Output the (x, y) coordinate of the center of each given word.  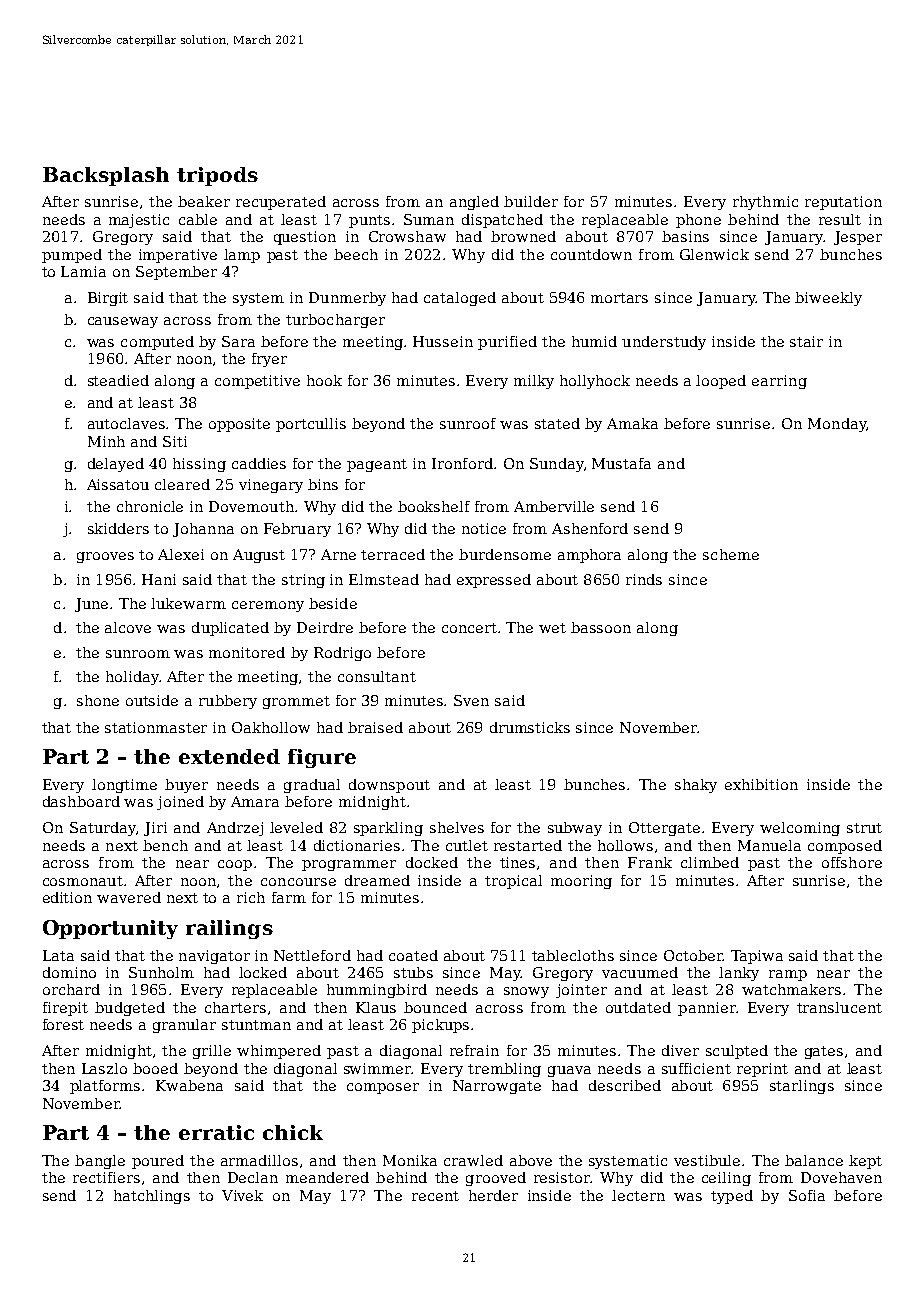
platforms (105, 1087)
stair (806, 341)
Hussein (443, 341)
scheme (731, 554)
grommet (296, 702)
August (259, 556)
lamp (242, 256)
